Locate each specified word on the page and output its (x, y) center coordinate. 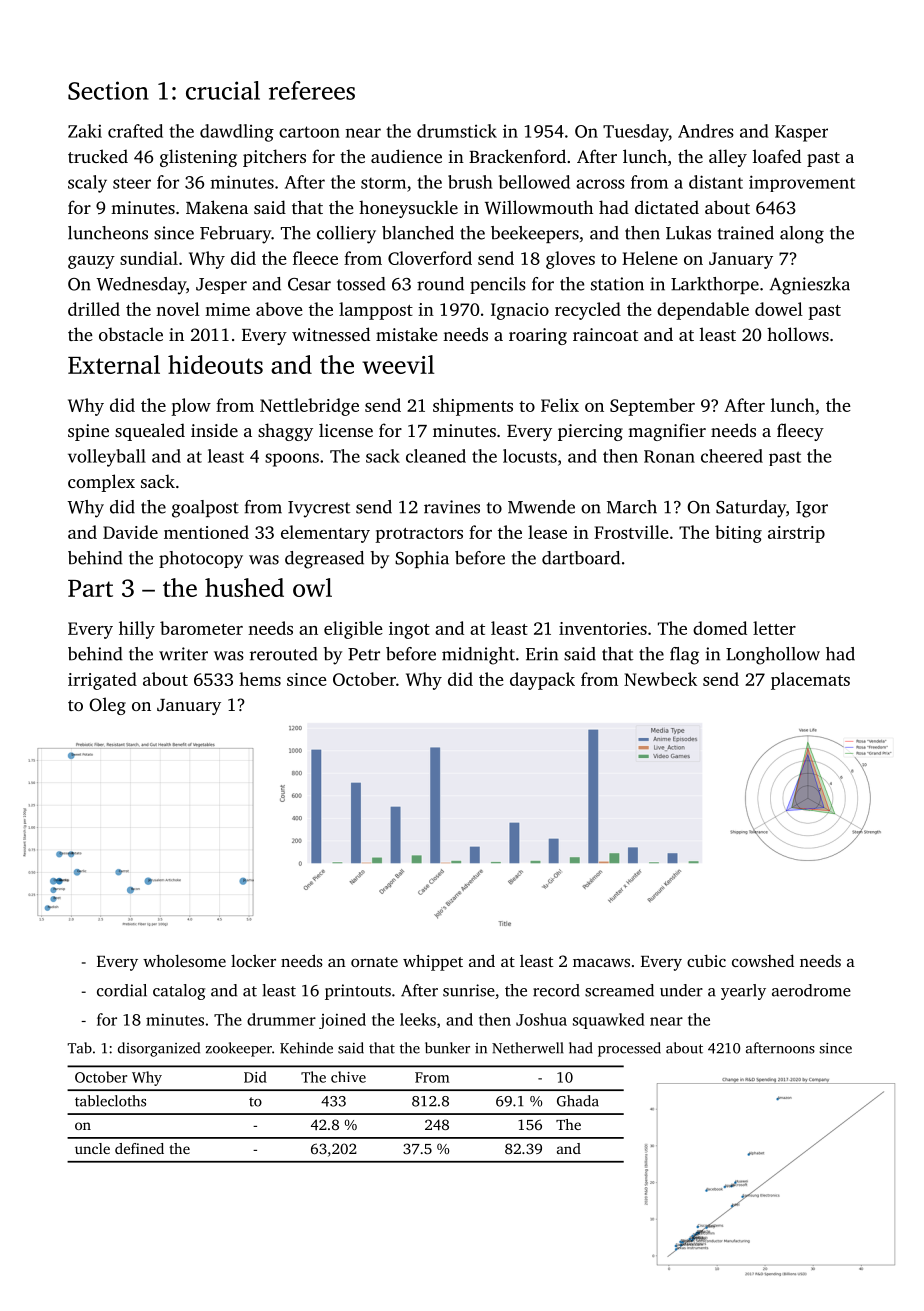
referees (312, 90)
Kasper (801, 133)
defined (139, 1148)
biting (738, 534)
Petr (364, 654)
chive (348, 1077)
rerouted (284, 654)
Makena (217, 207)
